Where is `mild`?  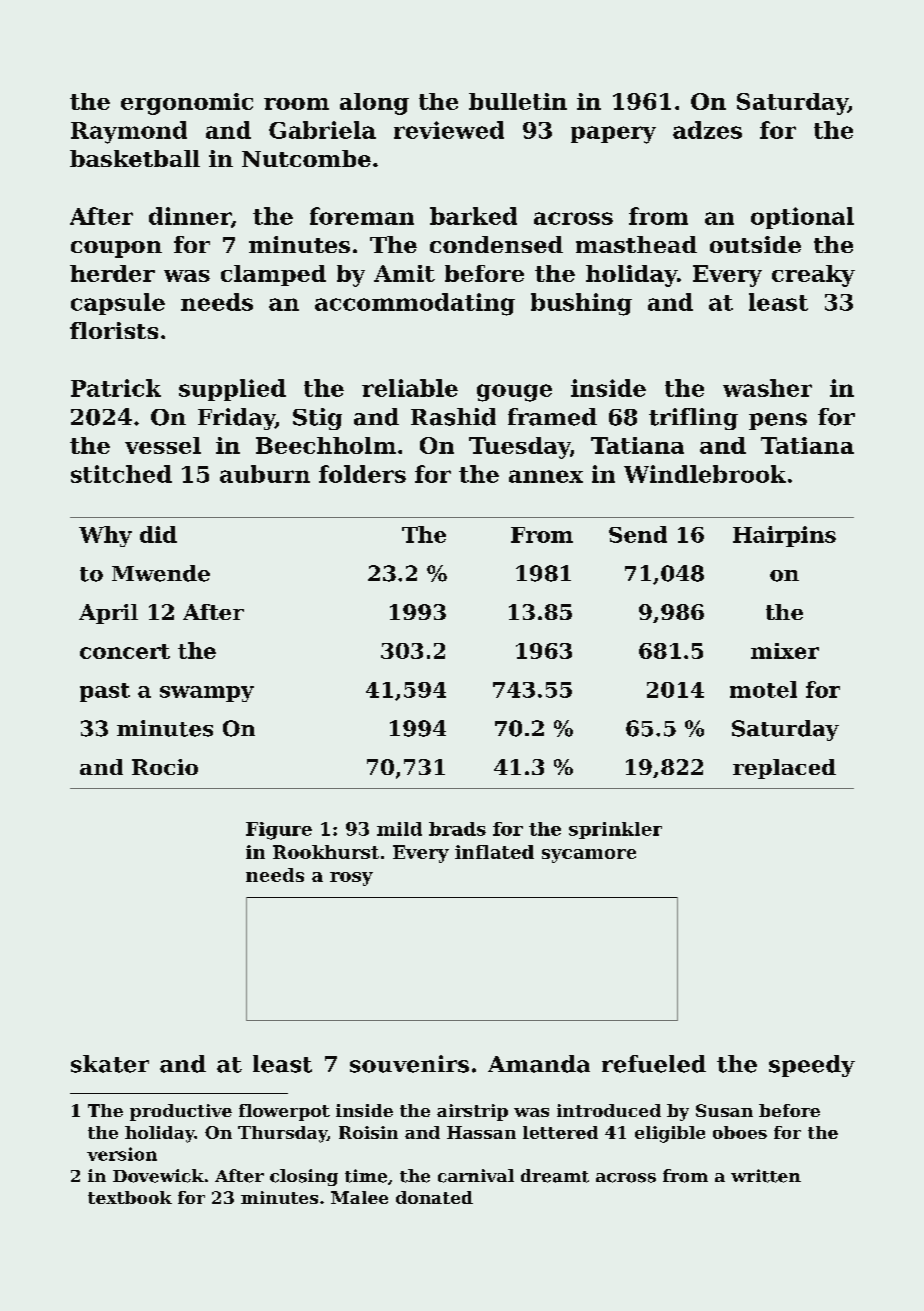 mild is located at coordinates (399, 829).
